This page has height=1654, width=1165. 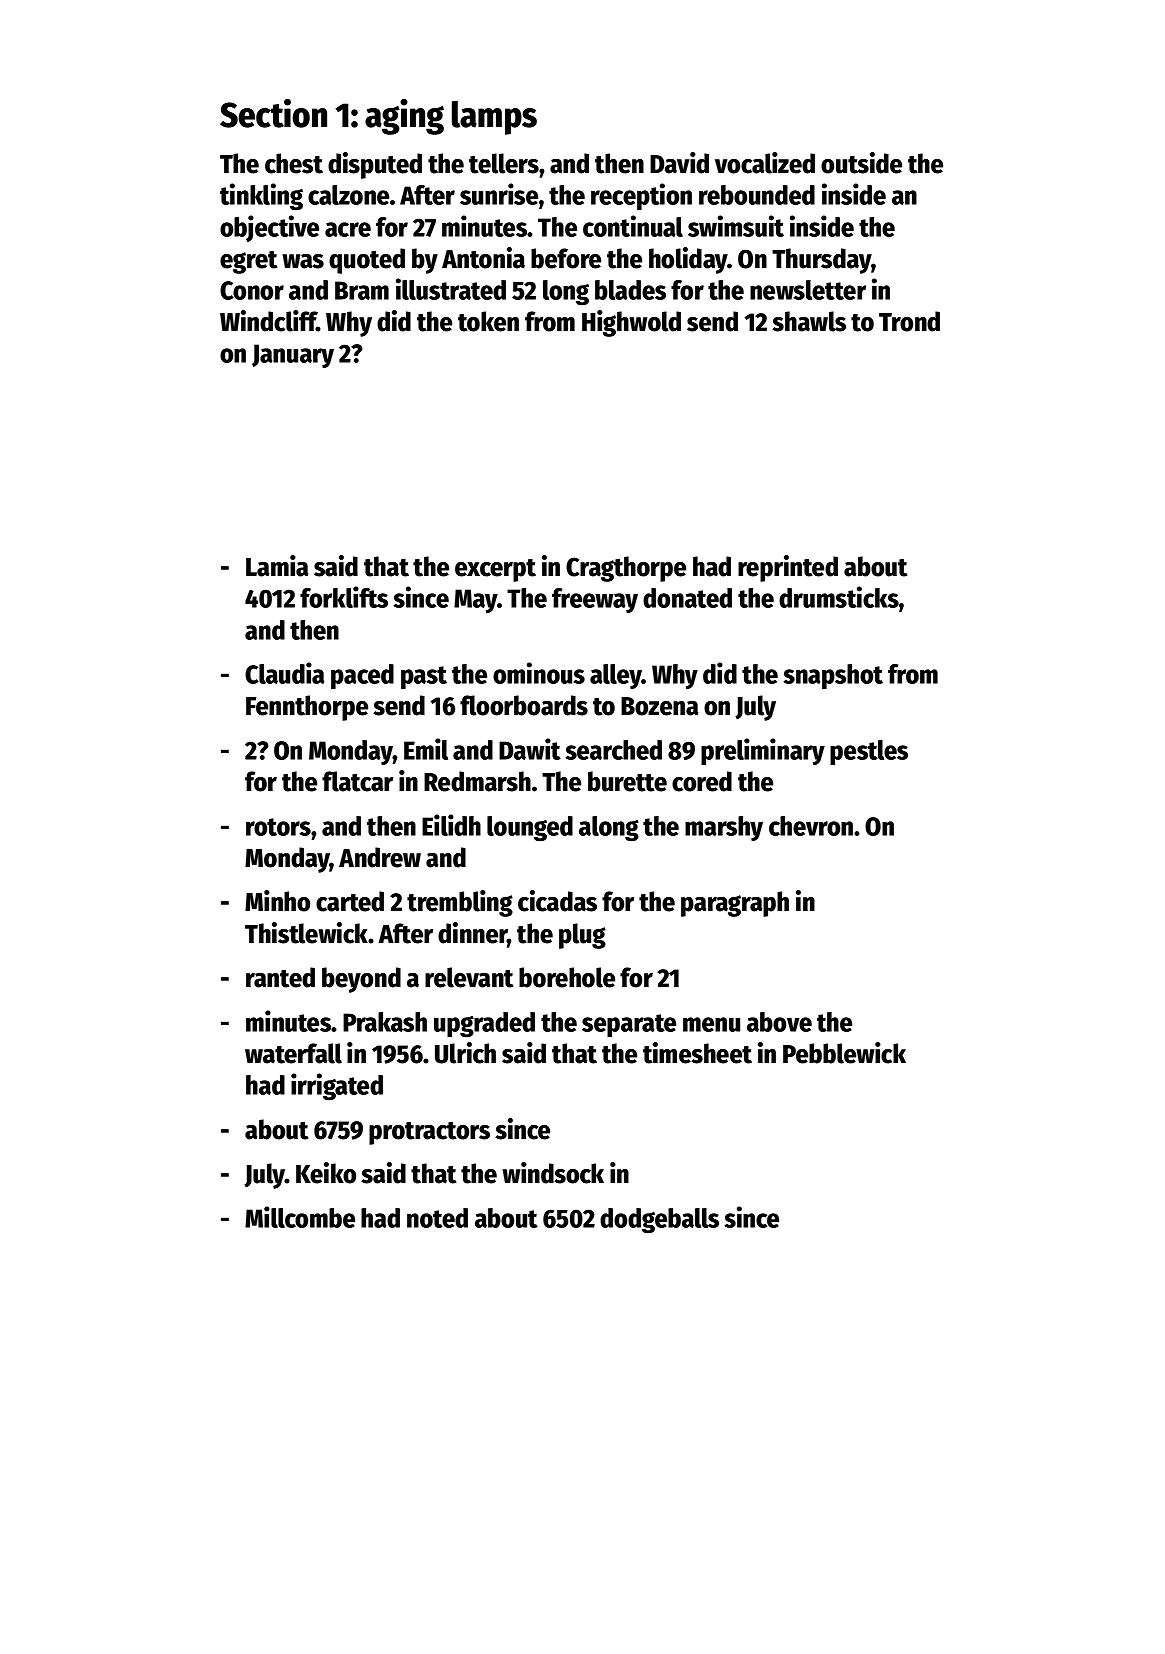 What do you see at coordinates (530, 828) in the page?
I see `lounged` at bounding box center [530, 828].
